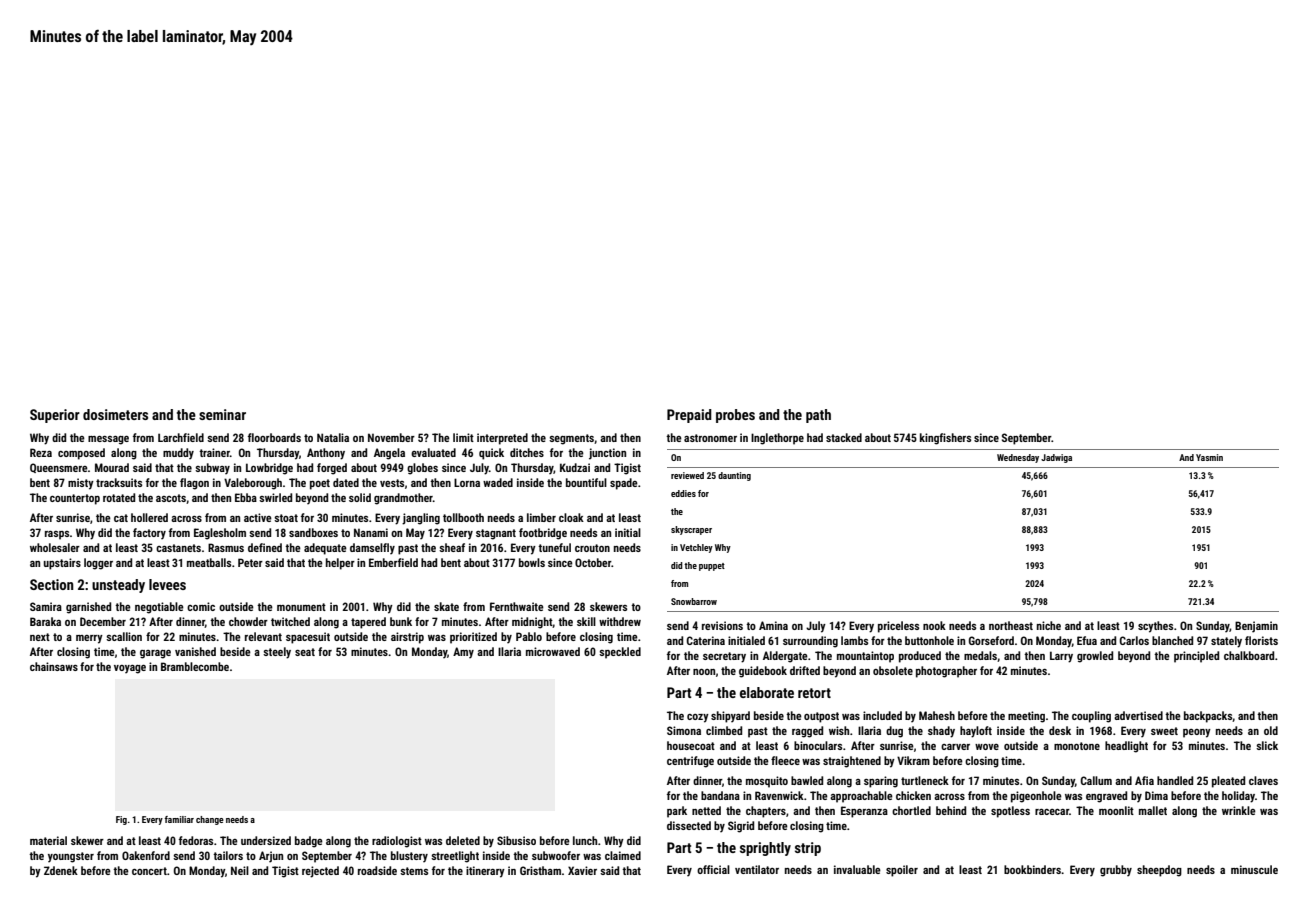 The height and width of the screenshot is (924, 1308). What do you see at coordinates (713, 869) in the screenshot?
I see `official` at bounding box center [713, 869].
